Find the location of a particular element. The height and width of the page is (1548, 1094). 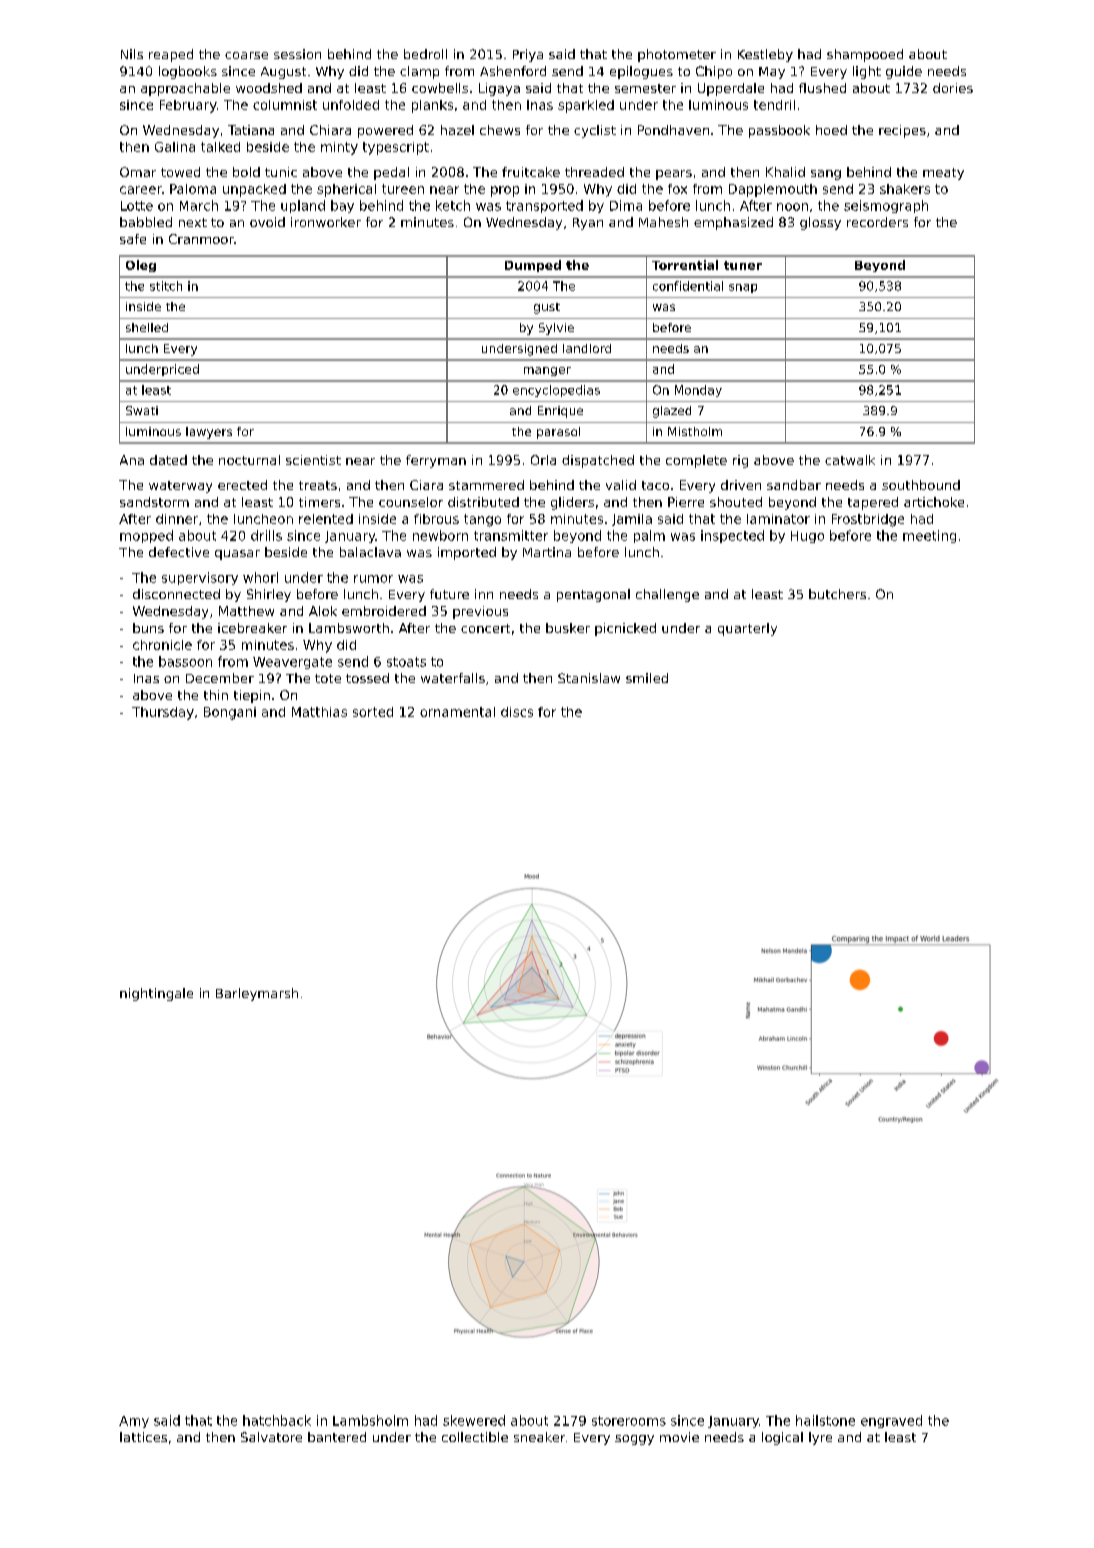

Barleymarsh is located at coordinates (257, 994).
